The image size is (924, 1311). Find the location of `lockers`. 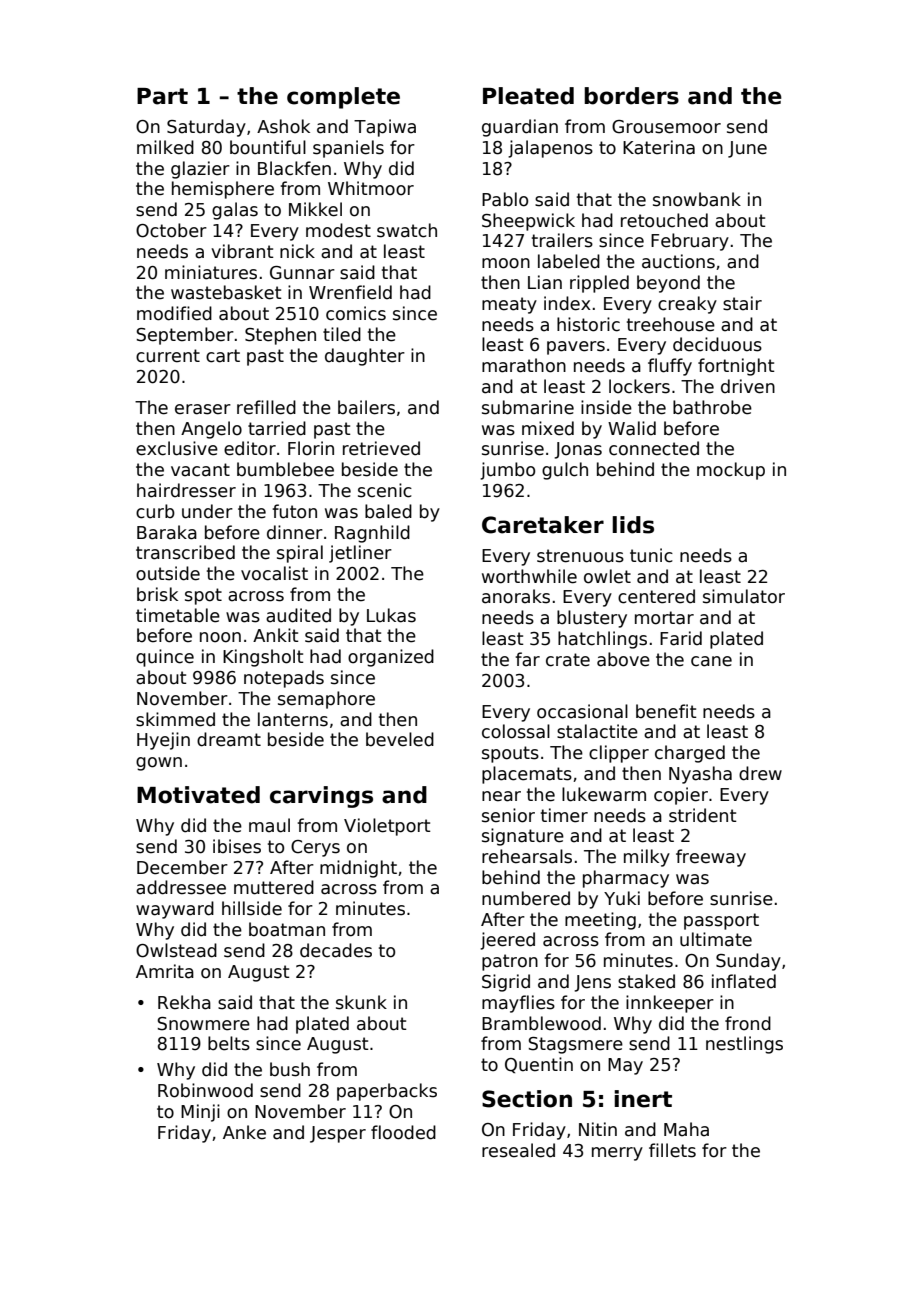

lockers is located at coordinates (639, 386).
